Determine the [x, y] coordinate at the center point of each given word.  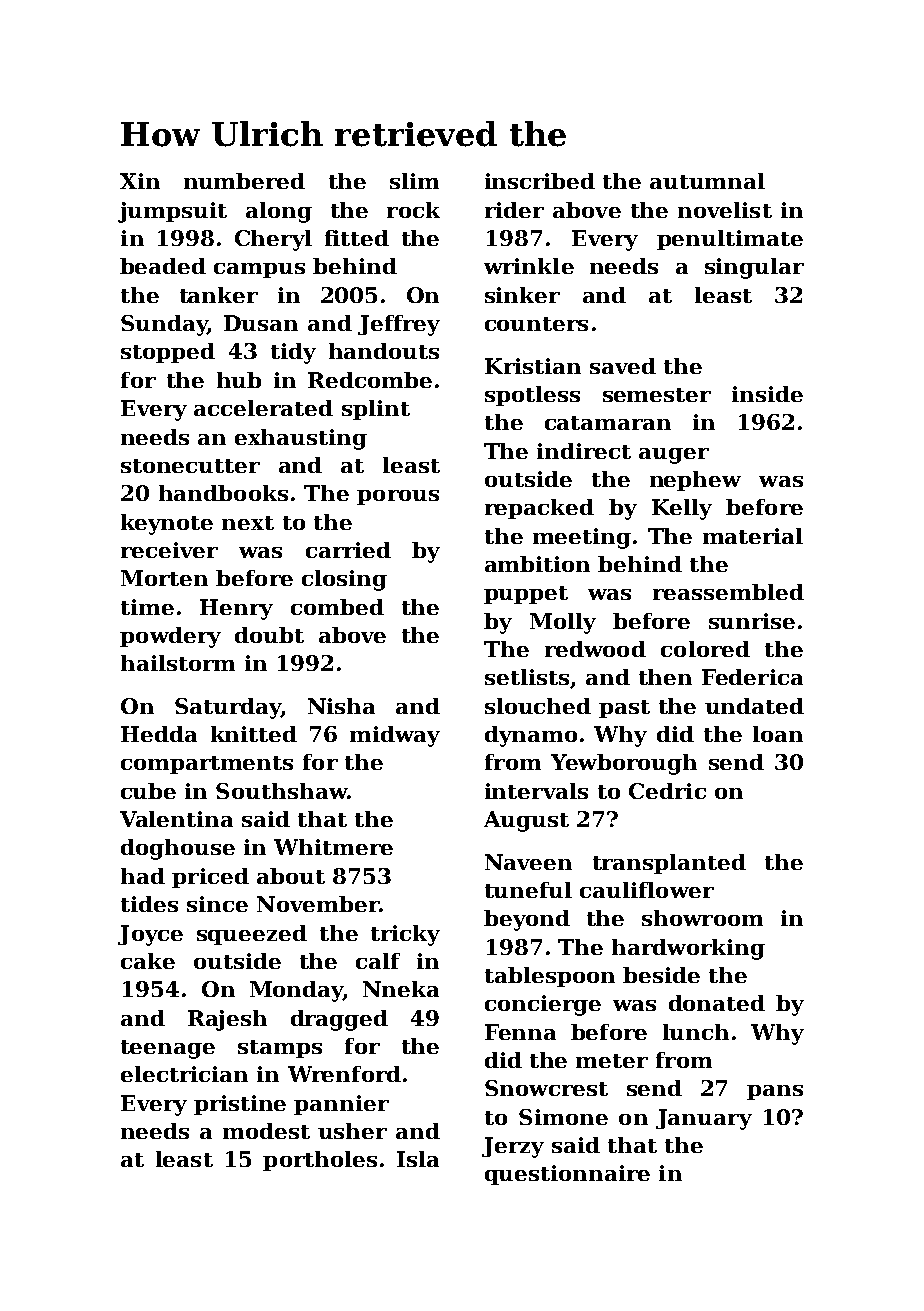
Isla [418, 1159]
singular [754, 268]
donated [717, 1003]
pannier [341, 1105]
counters [536, 324]
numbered [244, 181]
